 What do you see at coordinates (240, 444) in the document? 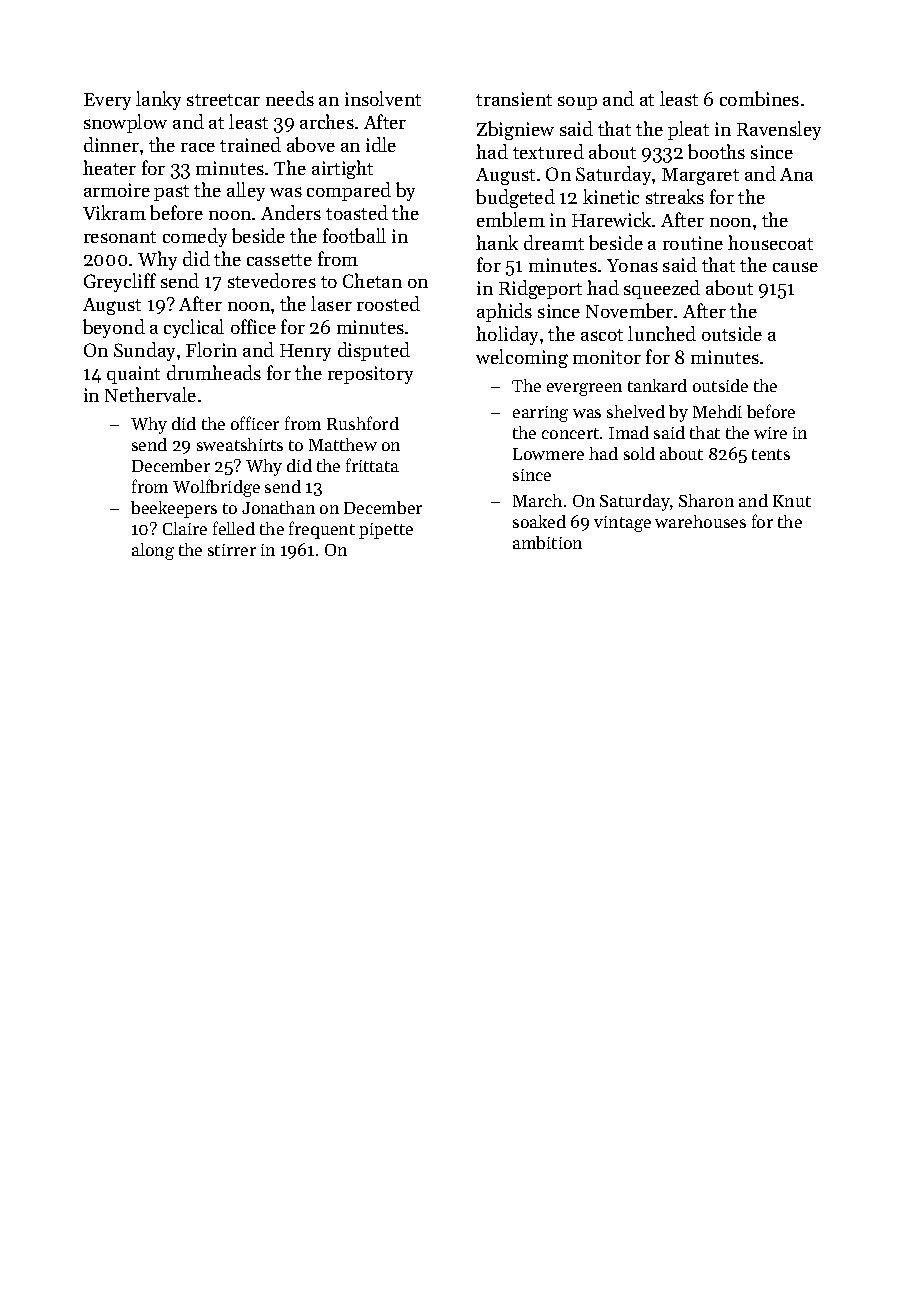
I see `sweatshirts` at bounding box center [240, 444].
